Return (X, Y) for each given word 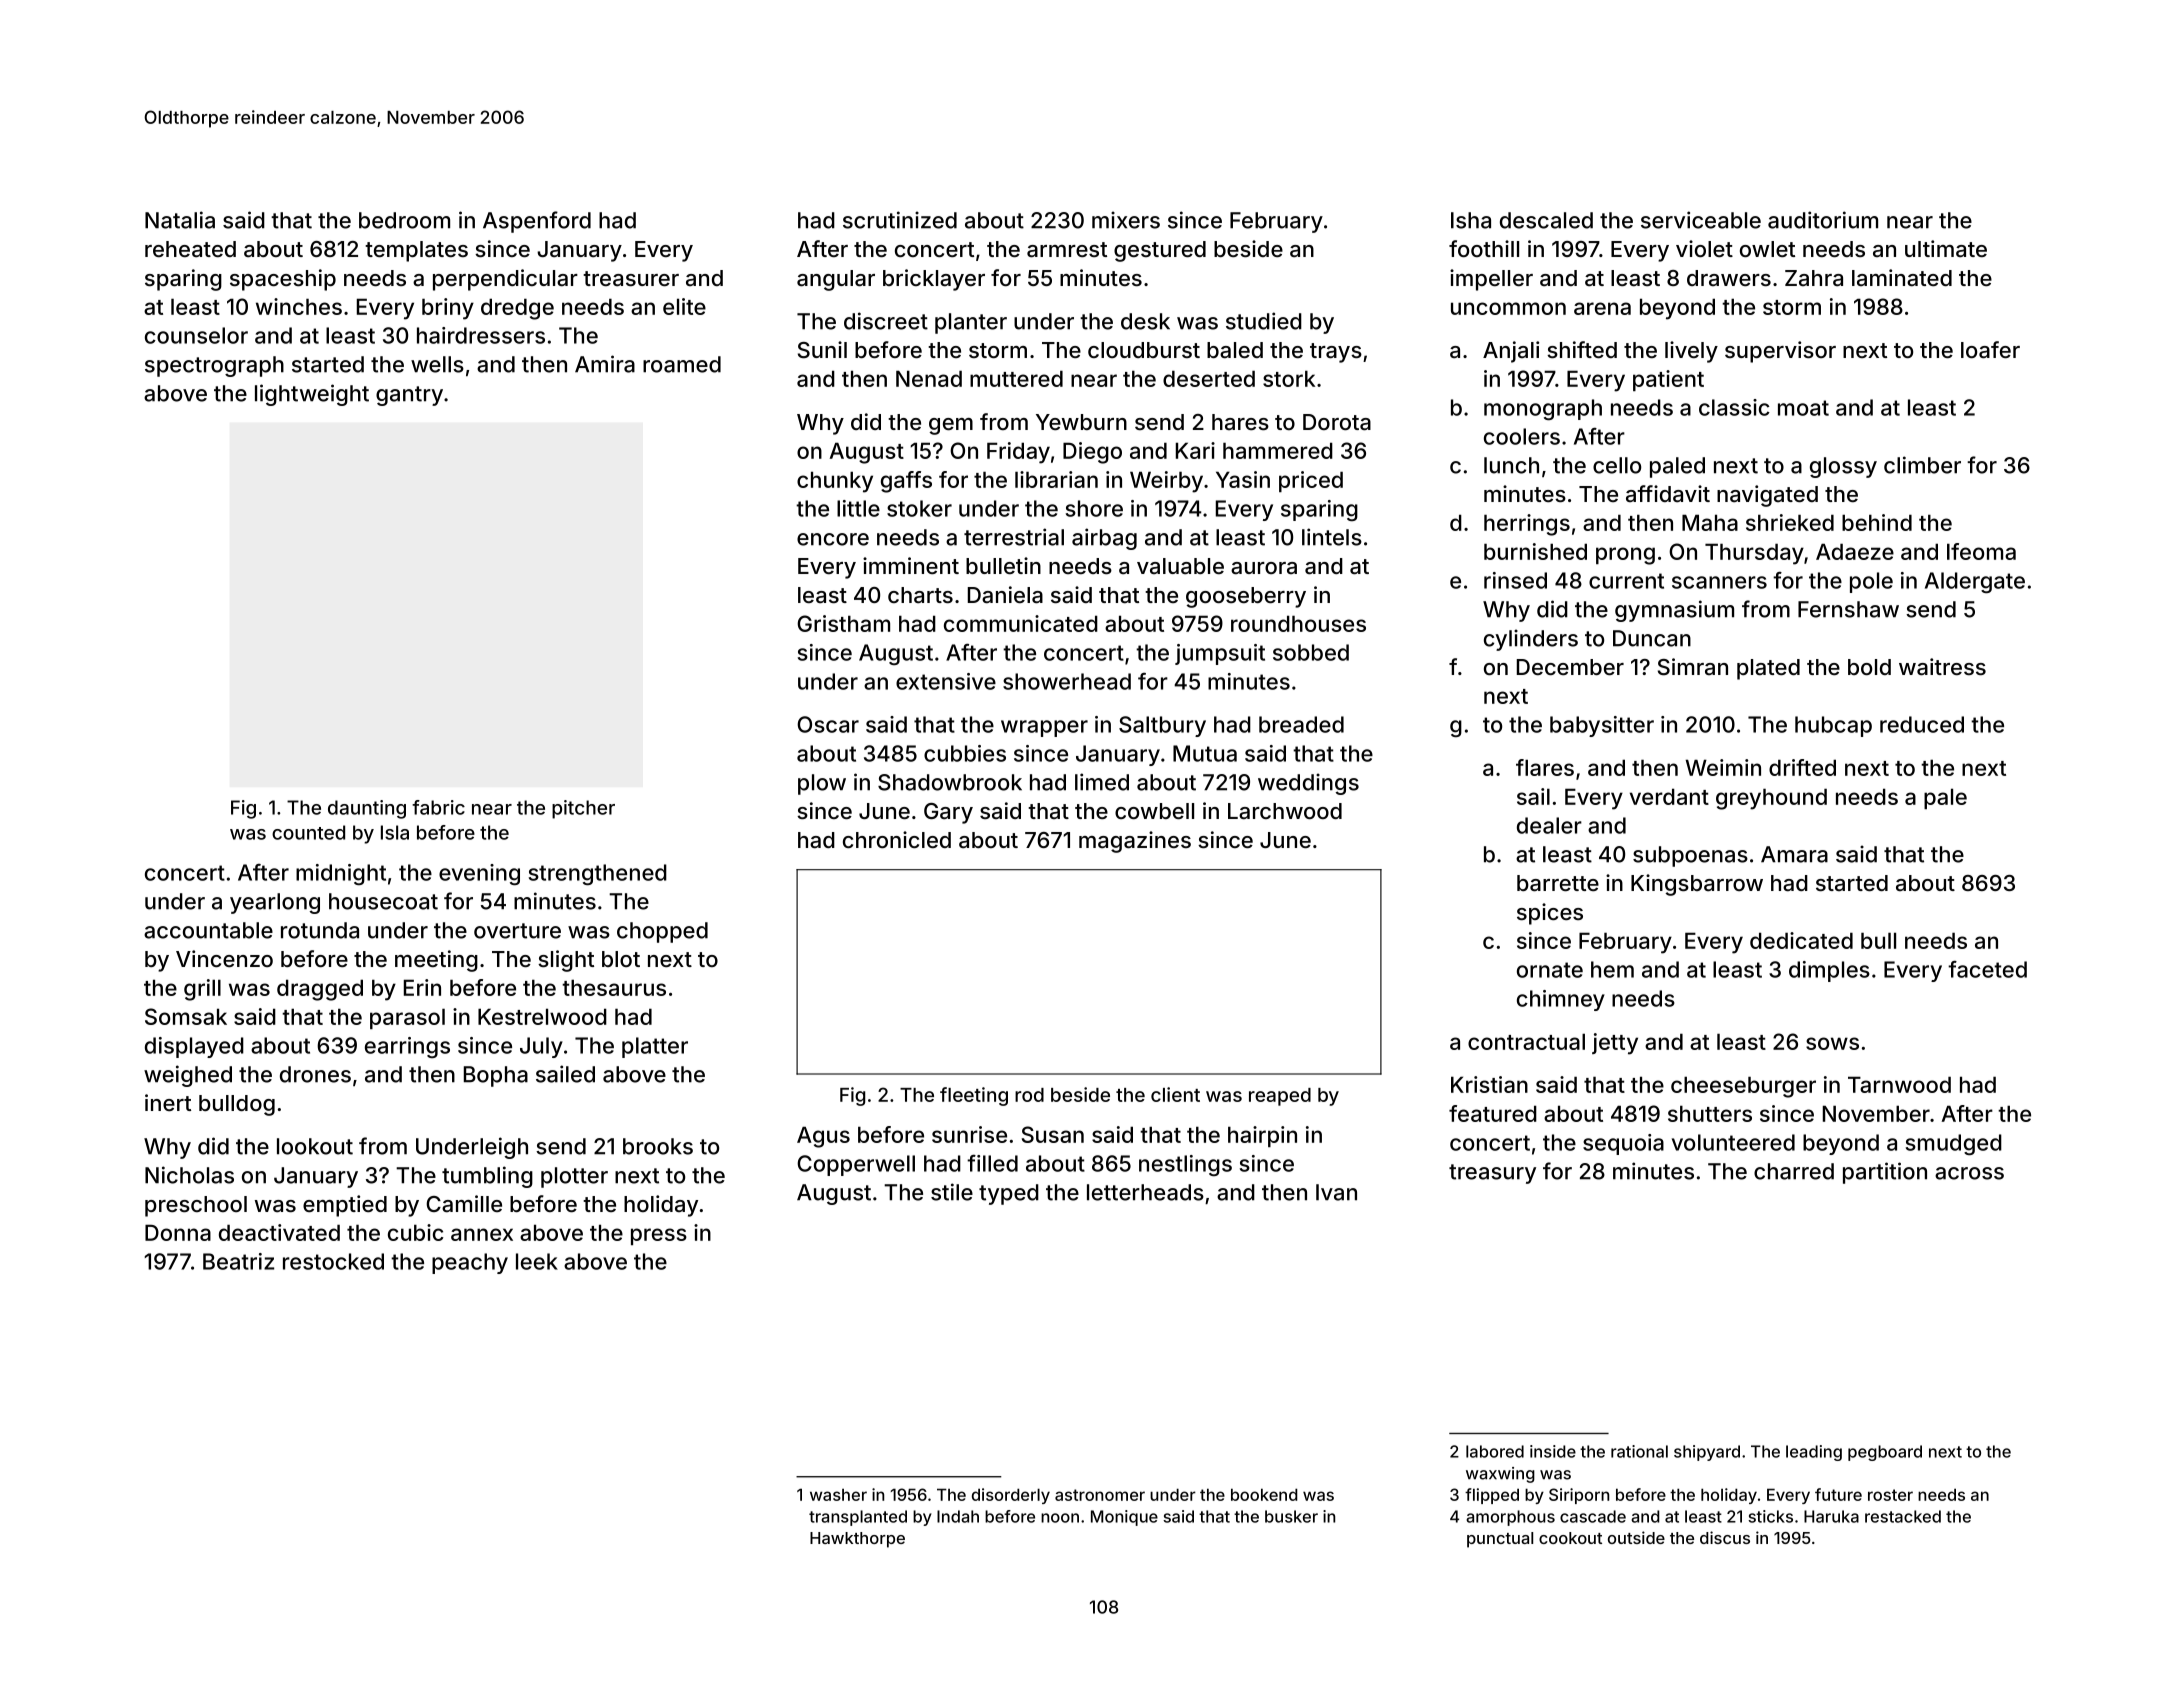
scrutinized (900, 220)
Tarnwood (1899, 1084)
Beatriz (238, 1261)
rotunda (320, 930)
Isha (1471, 220)
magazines (1135, 842)
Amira (605, 364)
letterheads (1145, 1192)
